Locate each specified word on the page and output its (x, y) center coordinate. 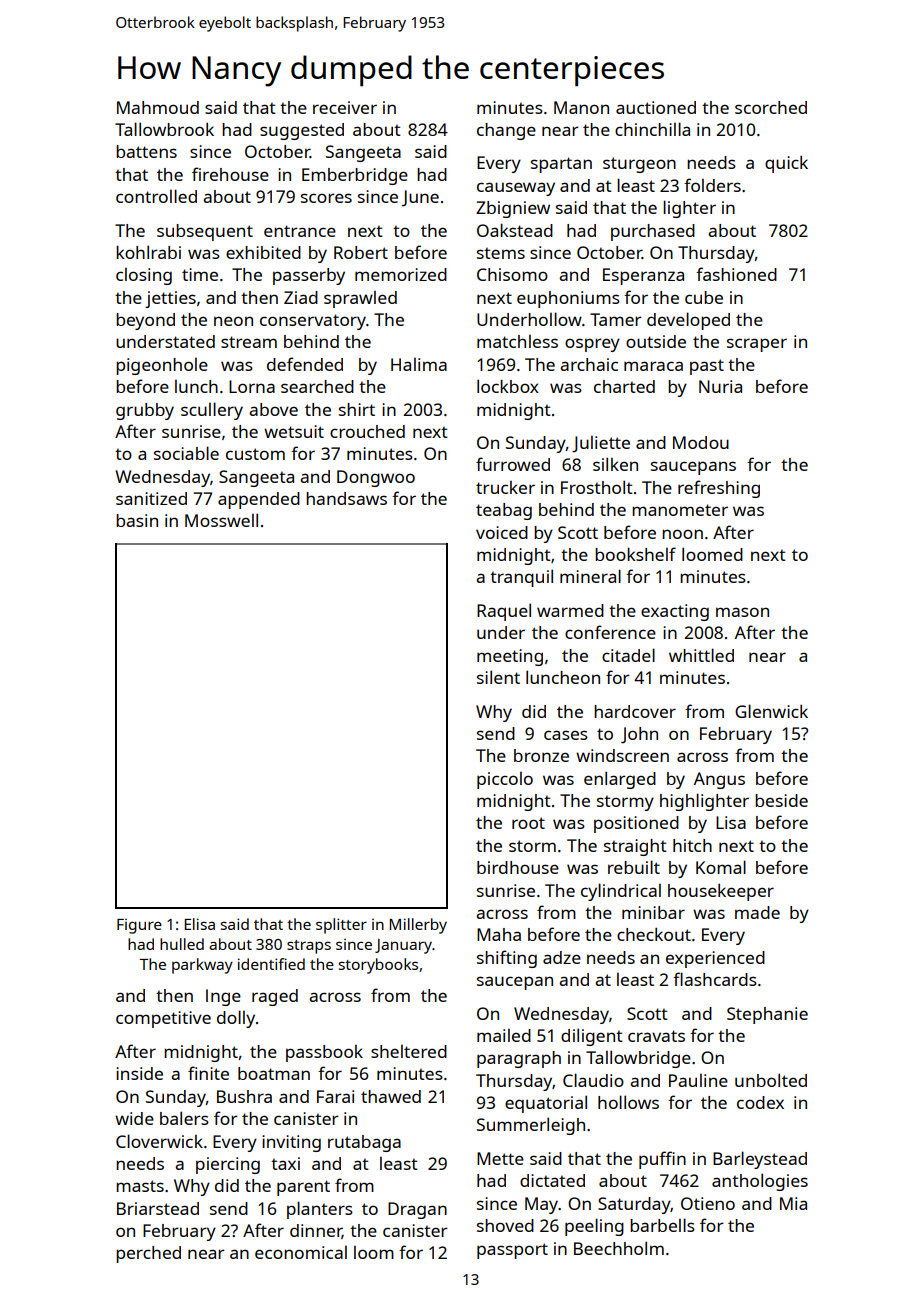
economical (301, 1252)
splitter (341, 926)
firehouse (230, 174)
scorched (771, 107)
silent (498, 677)
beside (781, 800)
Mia (793, 1203)
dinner (316, 1231)
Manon (581, 107)
